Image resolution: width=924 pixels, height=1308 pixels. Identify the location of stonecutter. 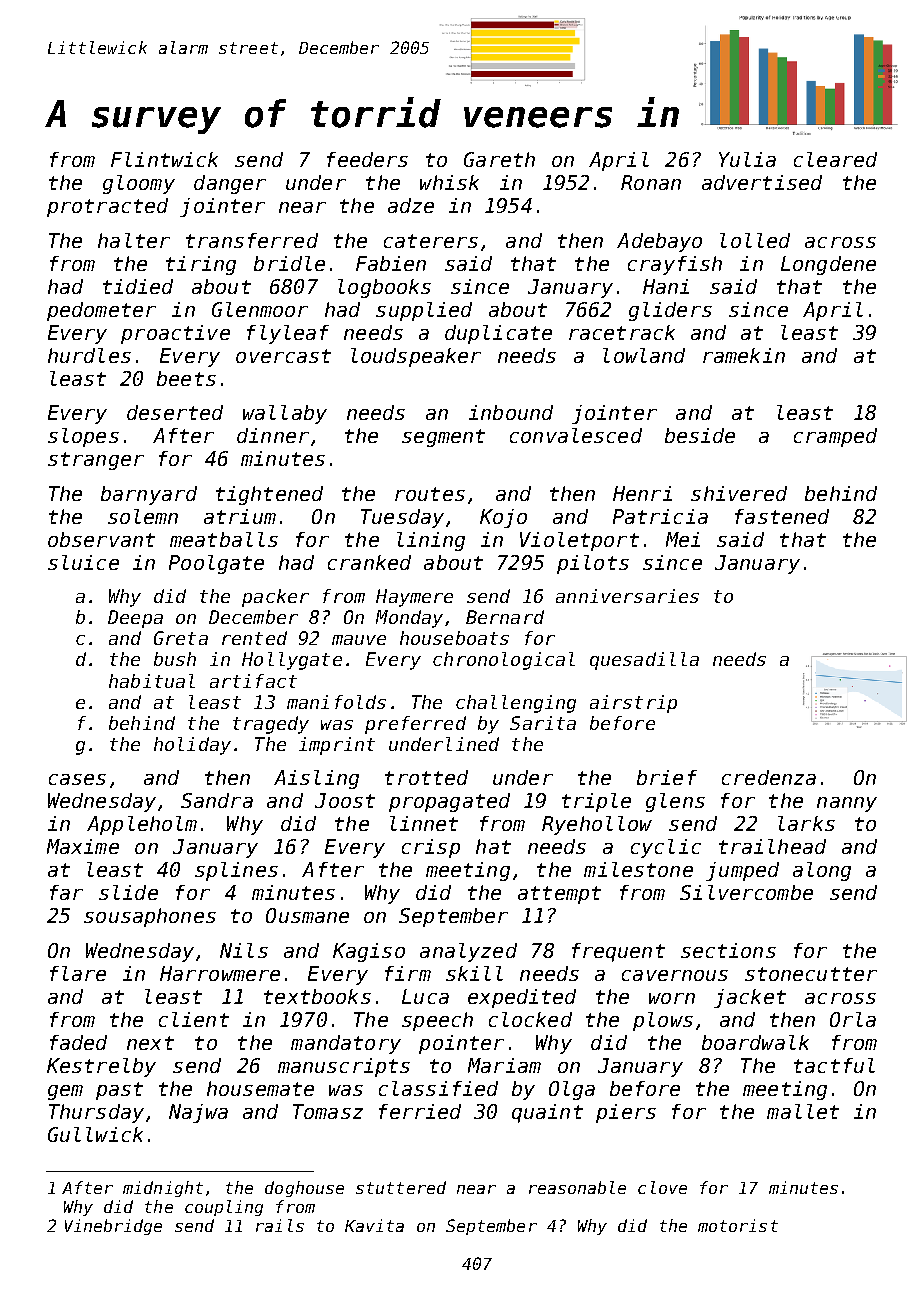
(811, 974).
